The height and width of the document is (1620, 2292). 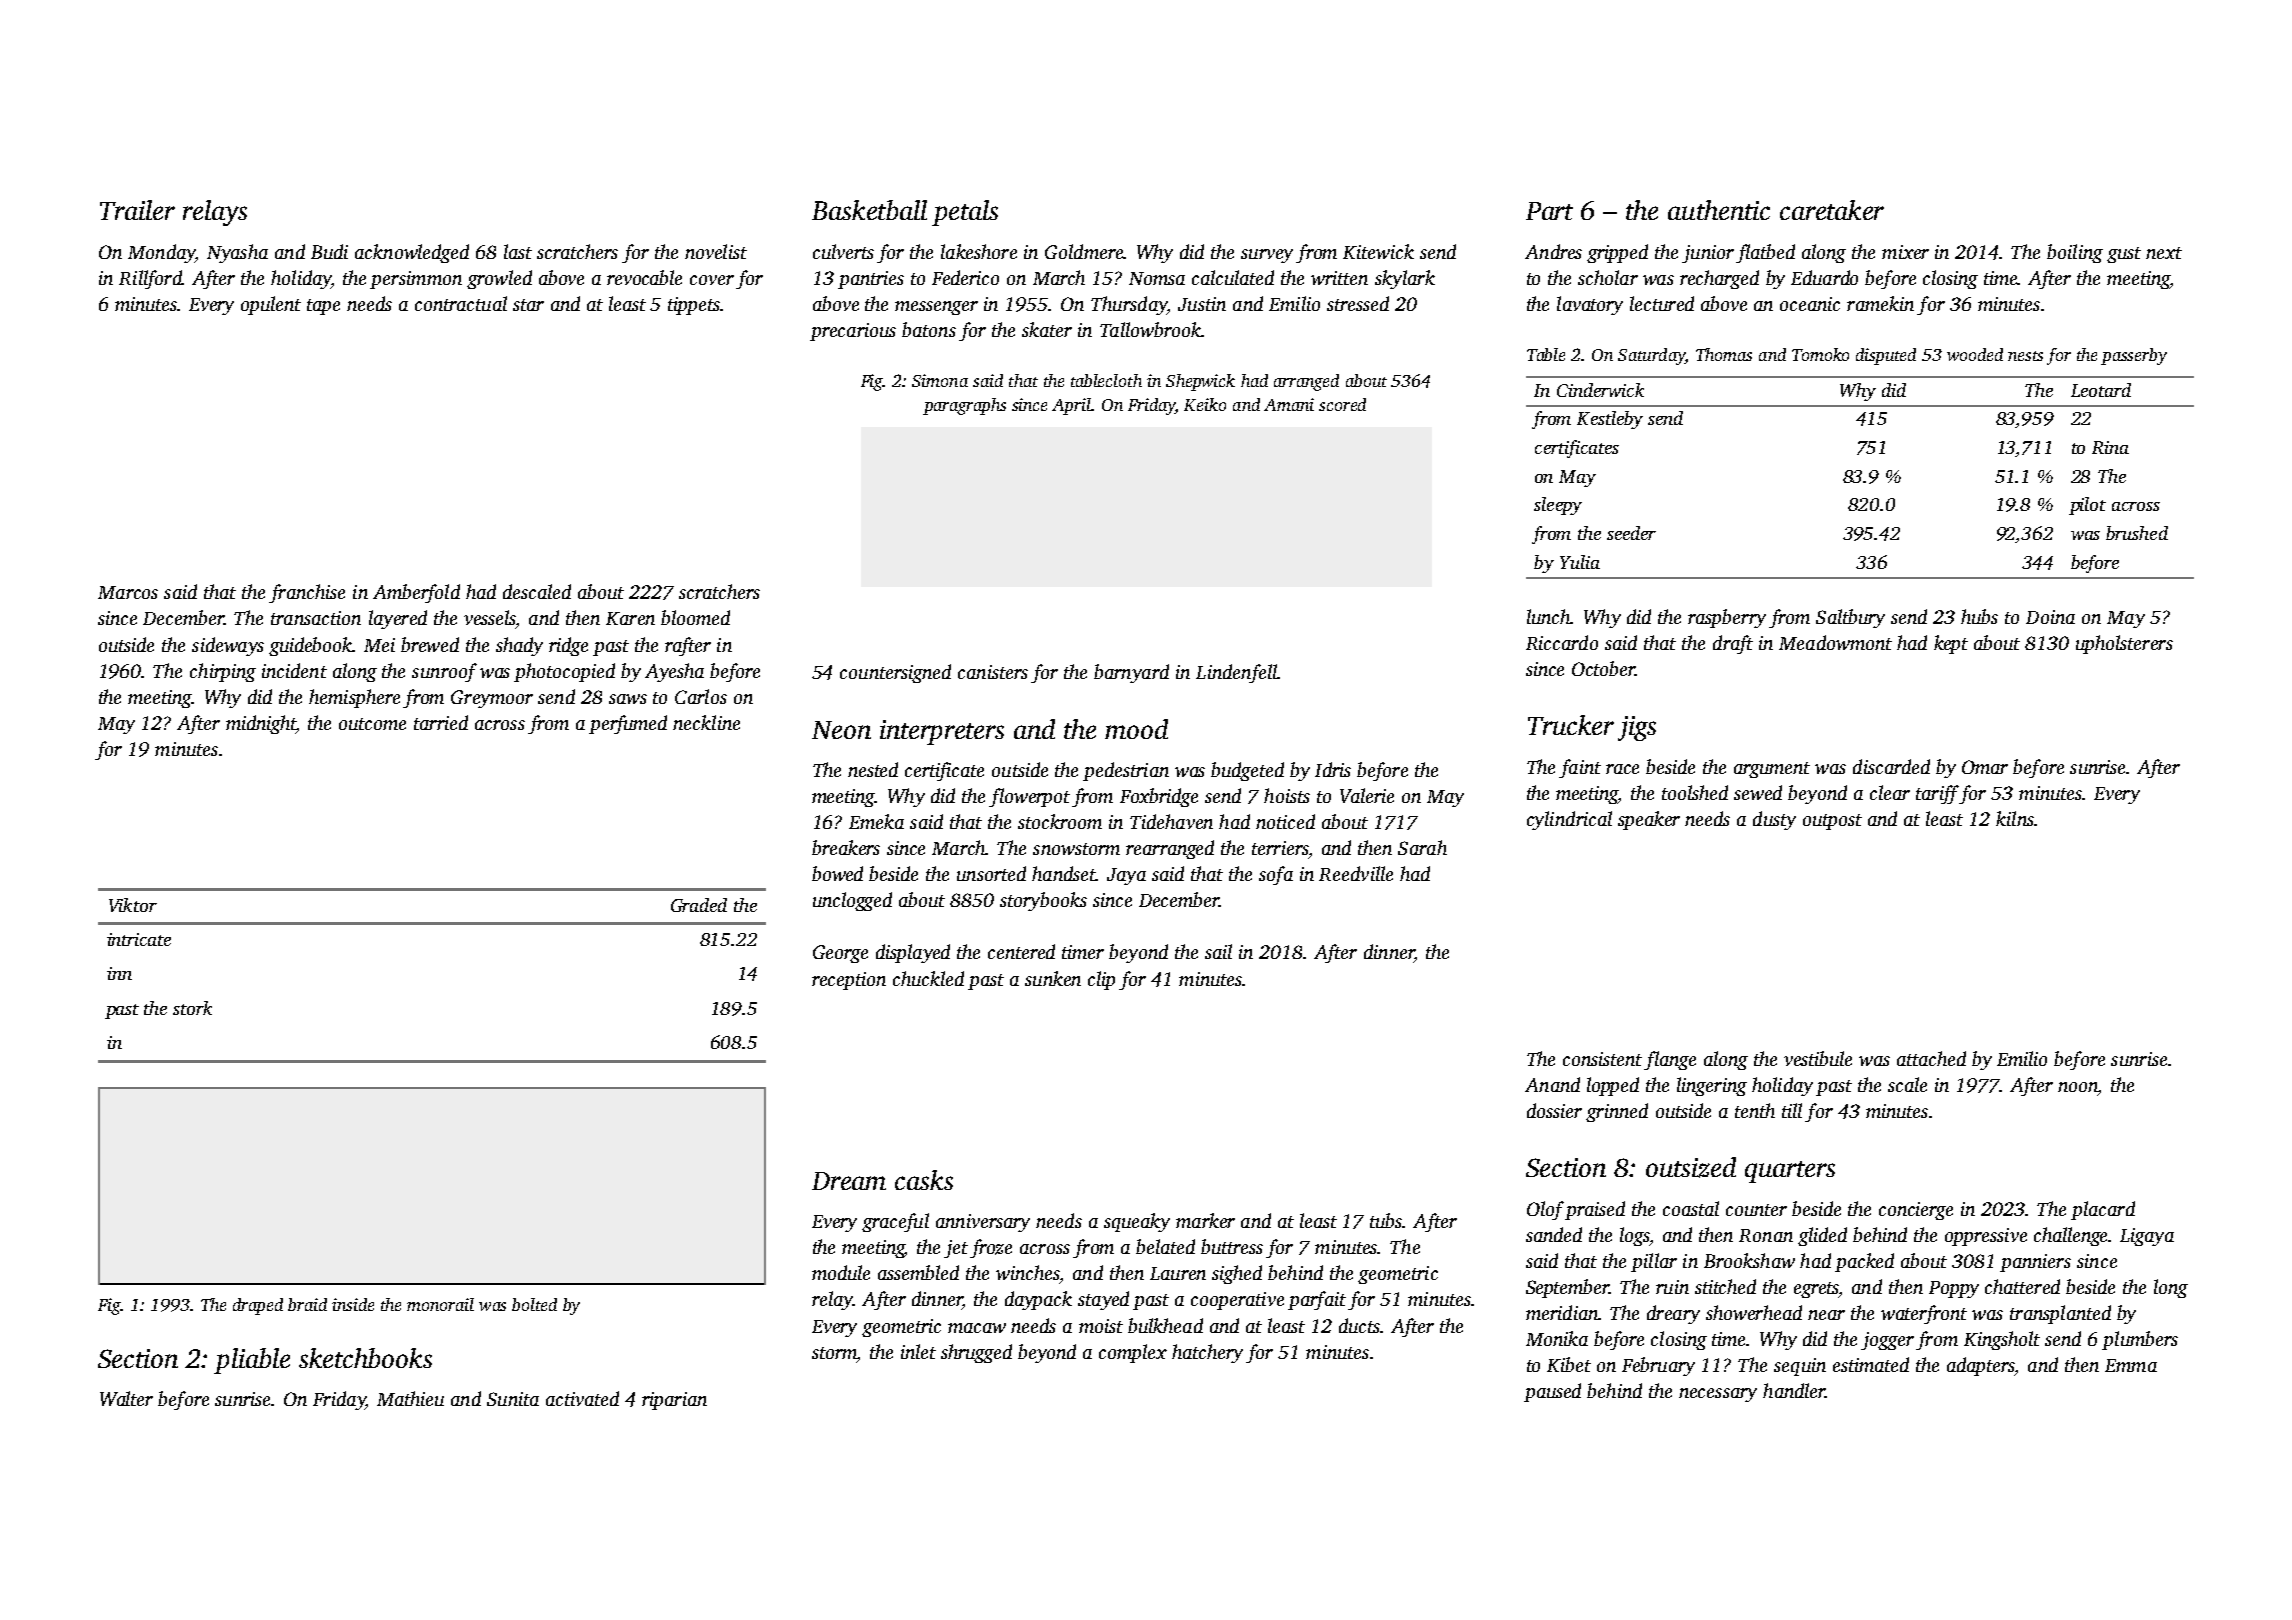 What do you see at coordinates (582, 1398) in the document?
I see `activated` at bounding box center [582, 1398].
